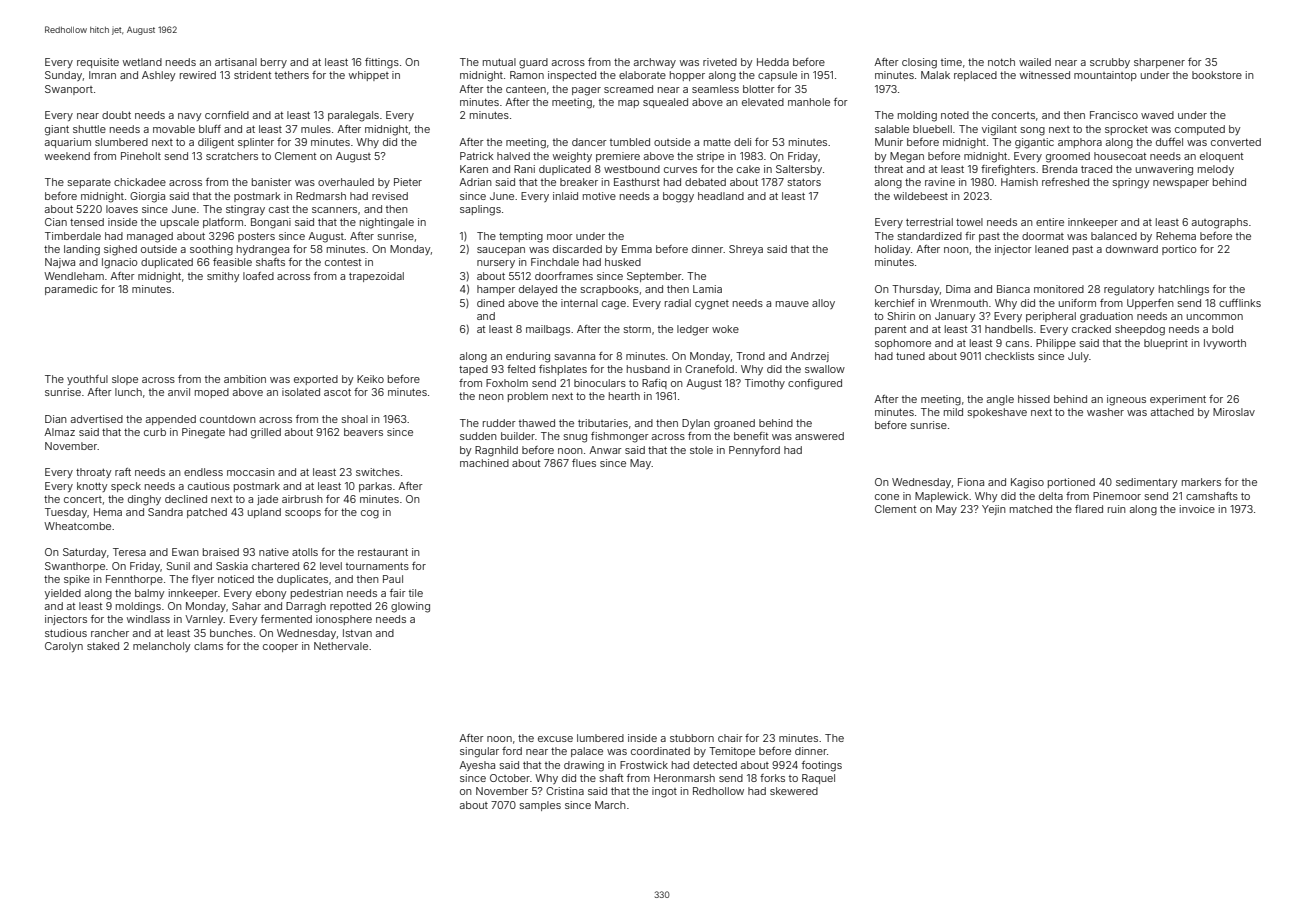 Image resolution: width=1308 pixels, height=924 pixels. Describe the element at coordinates (410, 607) in the page. I see `glowing` at that location.
